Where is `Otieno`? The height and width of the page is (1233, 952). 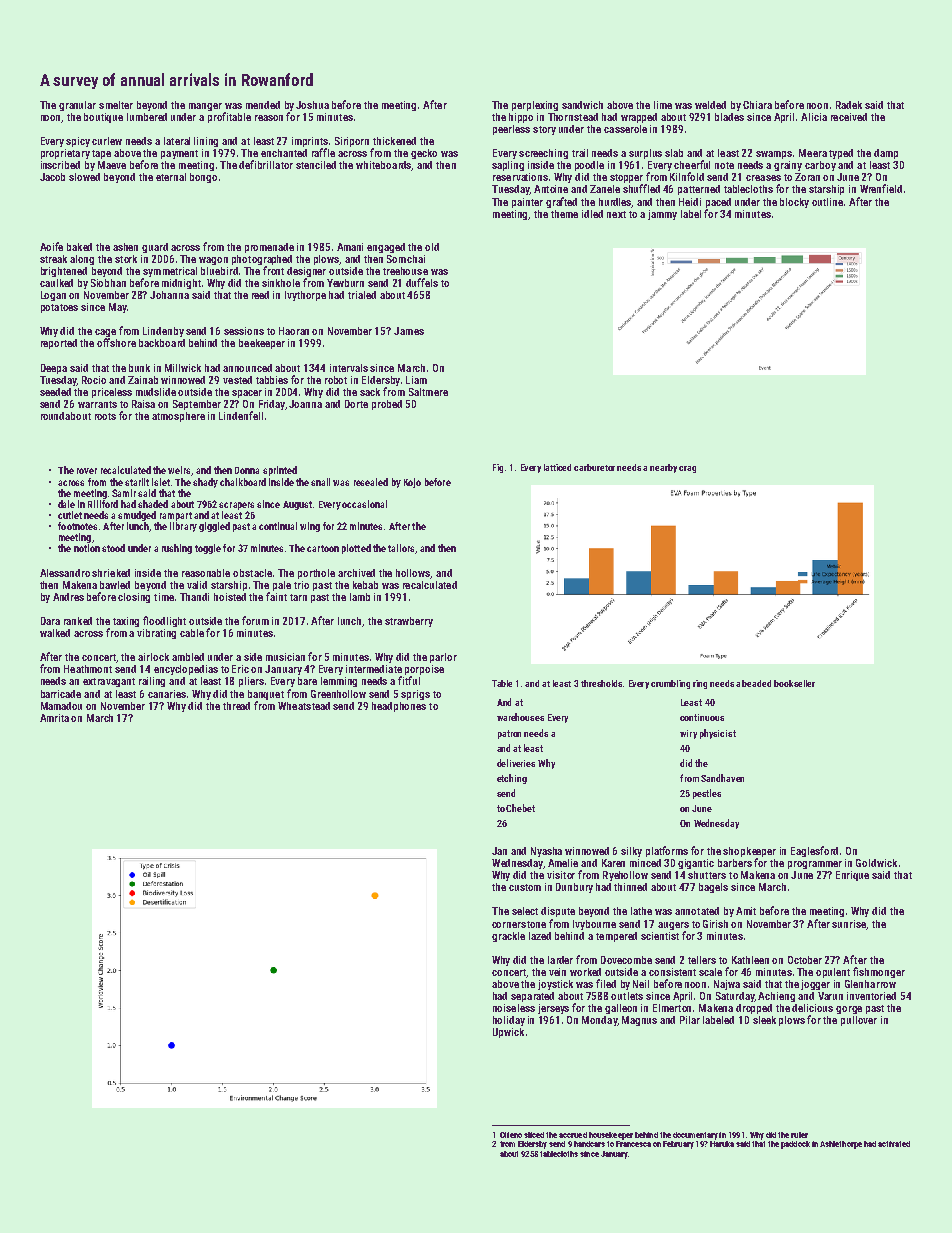 Otieno is located at coordinates (511, 1135).
